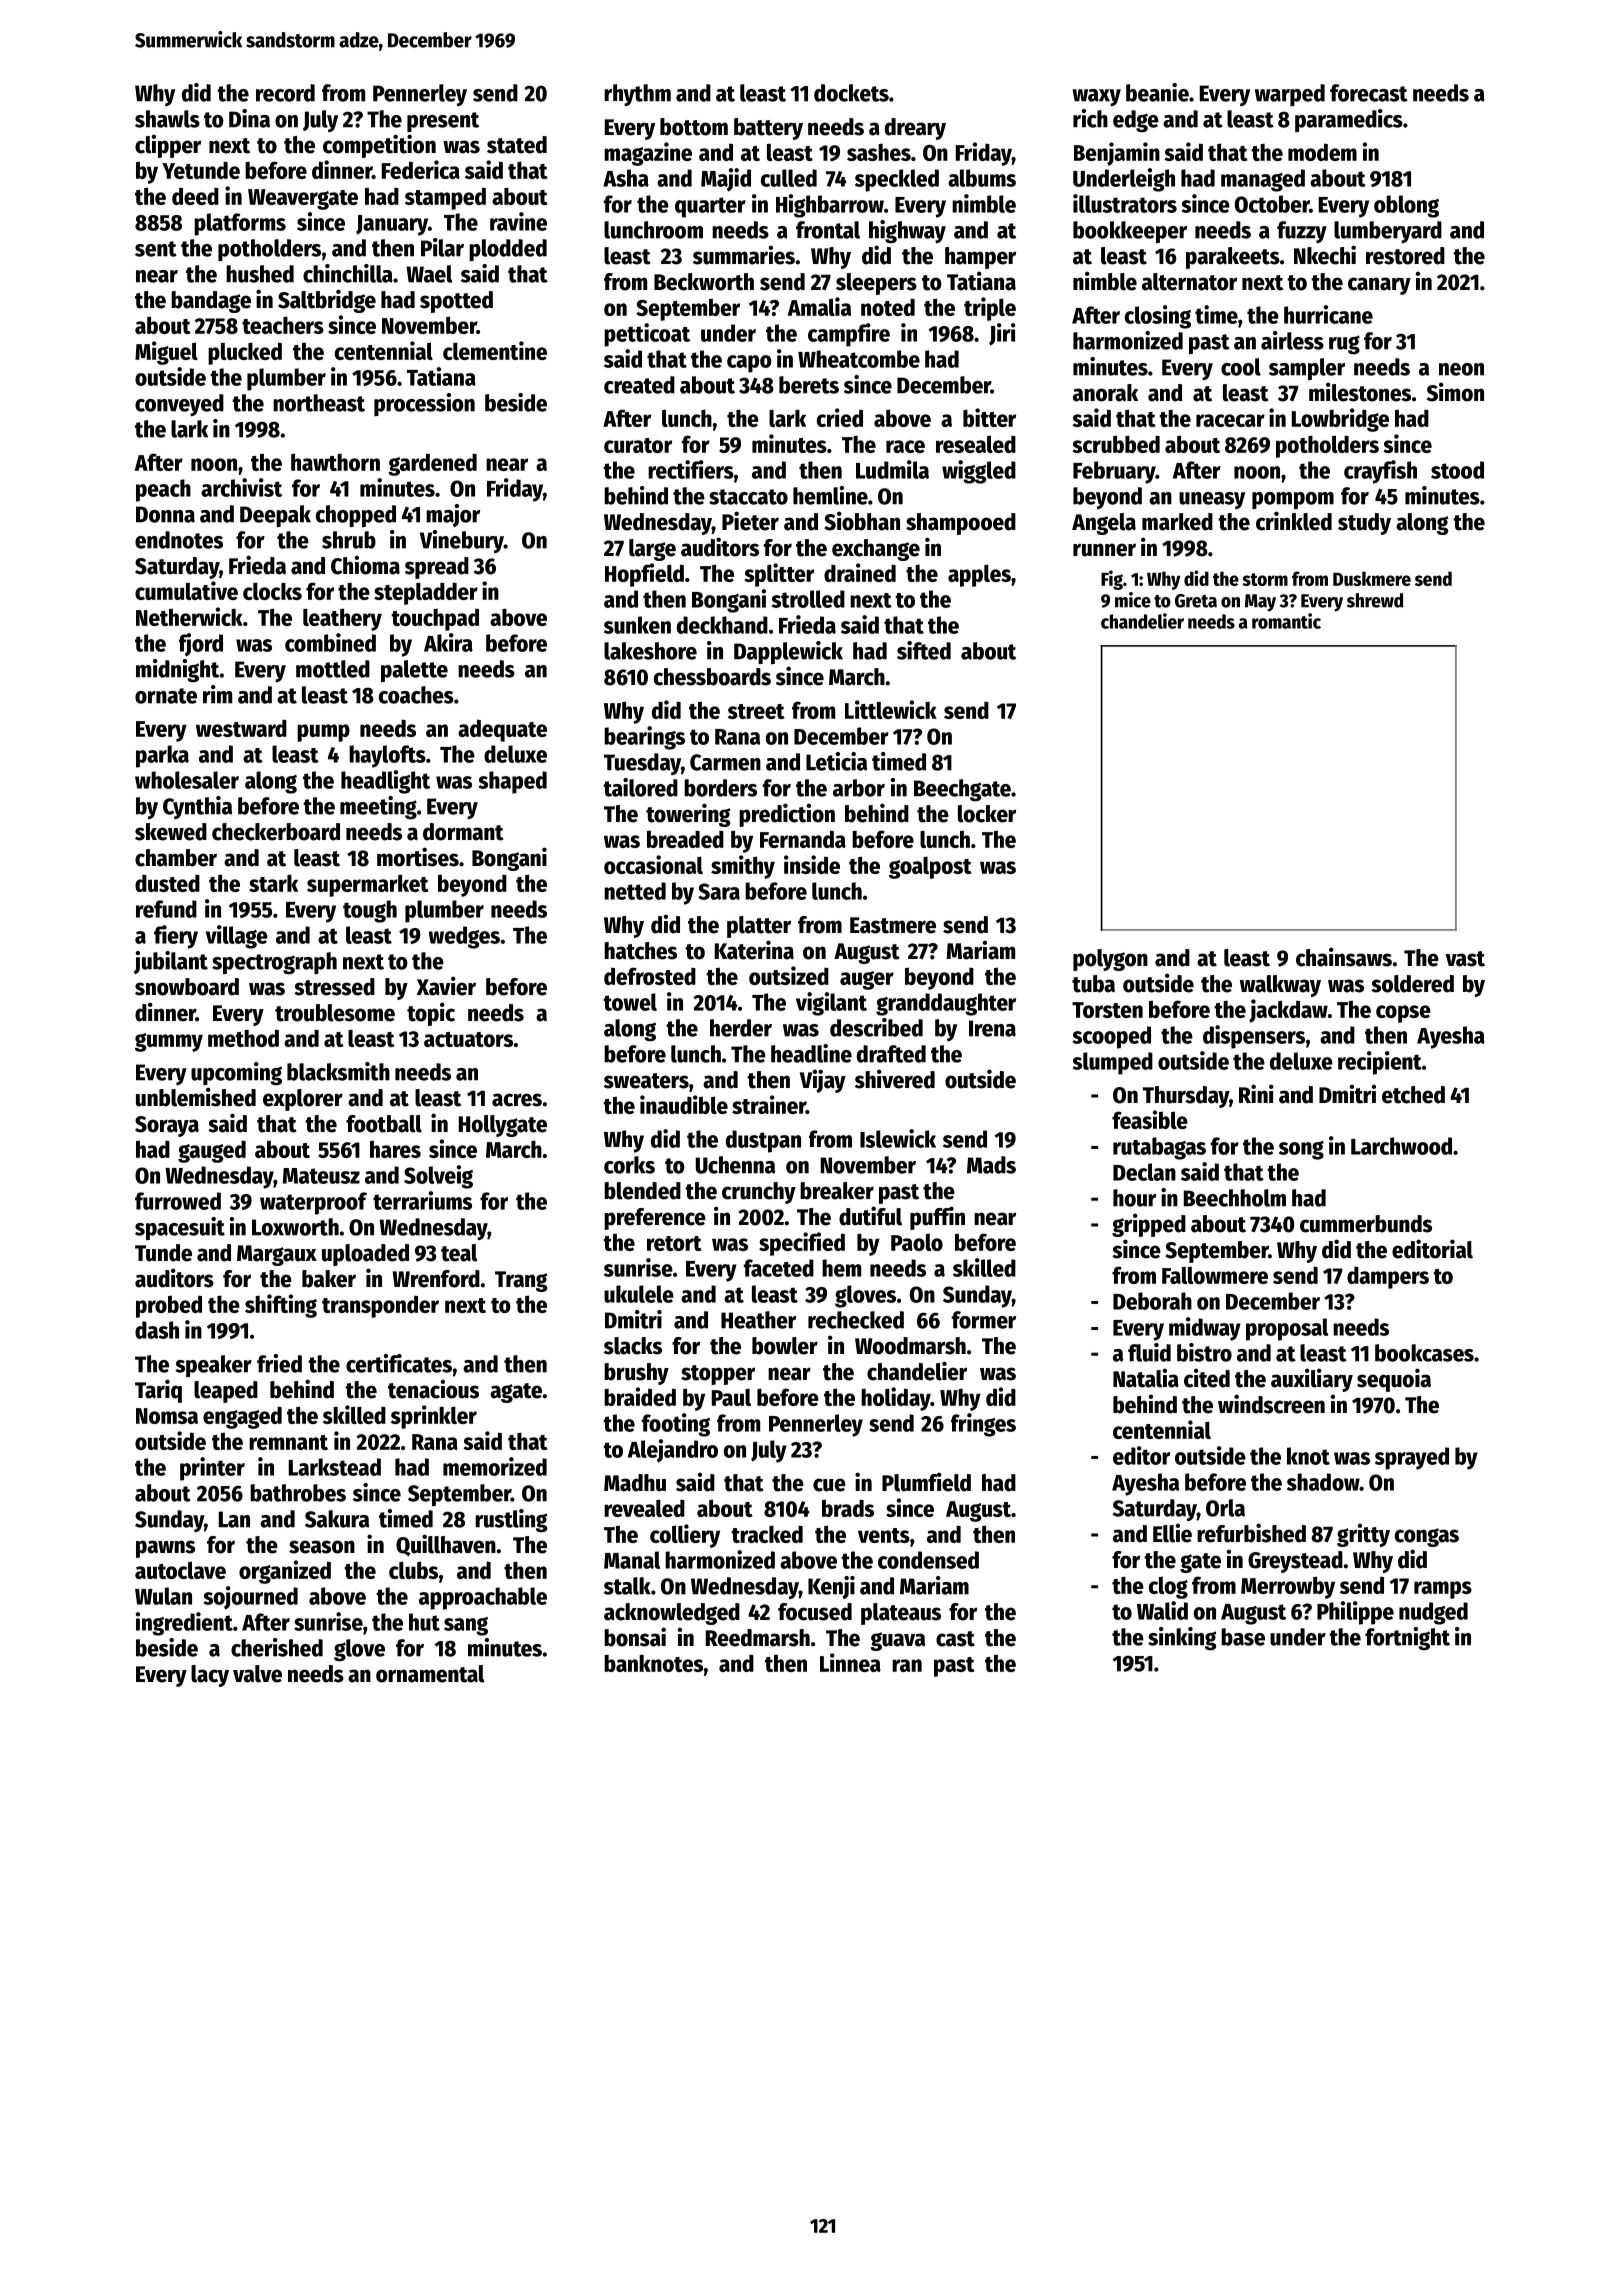 The height and width of the document is (2292, 1620). Describe the element at coordinates (983, 1425) in the document. I see `fringes` at that location.
